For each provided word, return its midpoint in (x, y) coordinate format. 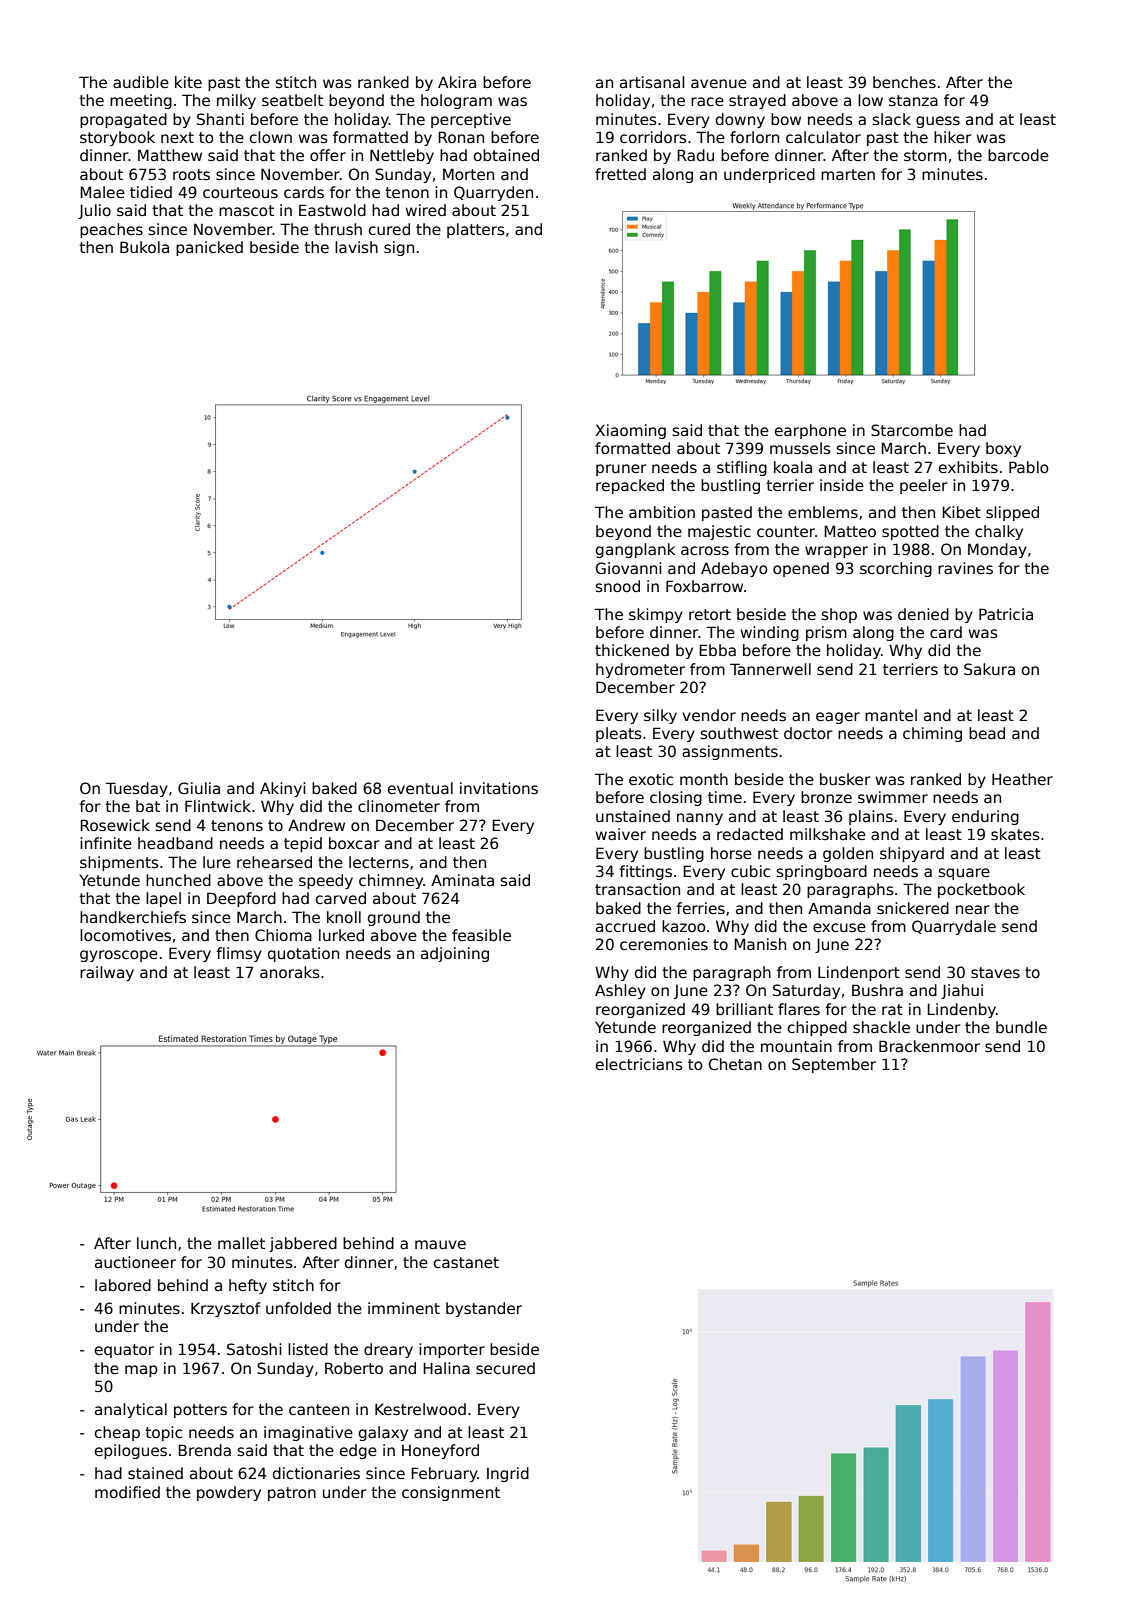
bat (148, 806)
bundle (1021, 1027)
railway (107, 973)
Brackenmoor (929, 1046)
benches (904, 82)
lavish (356, 247)
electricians (639, 1064)
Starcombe (912, 430)
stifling (742, 468)
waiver (621, 834)
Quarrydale (954, 927)
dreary (388, 1350)
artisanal (652, 82)
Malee (102, 192)
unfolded (298, 1308)
